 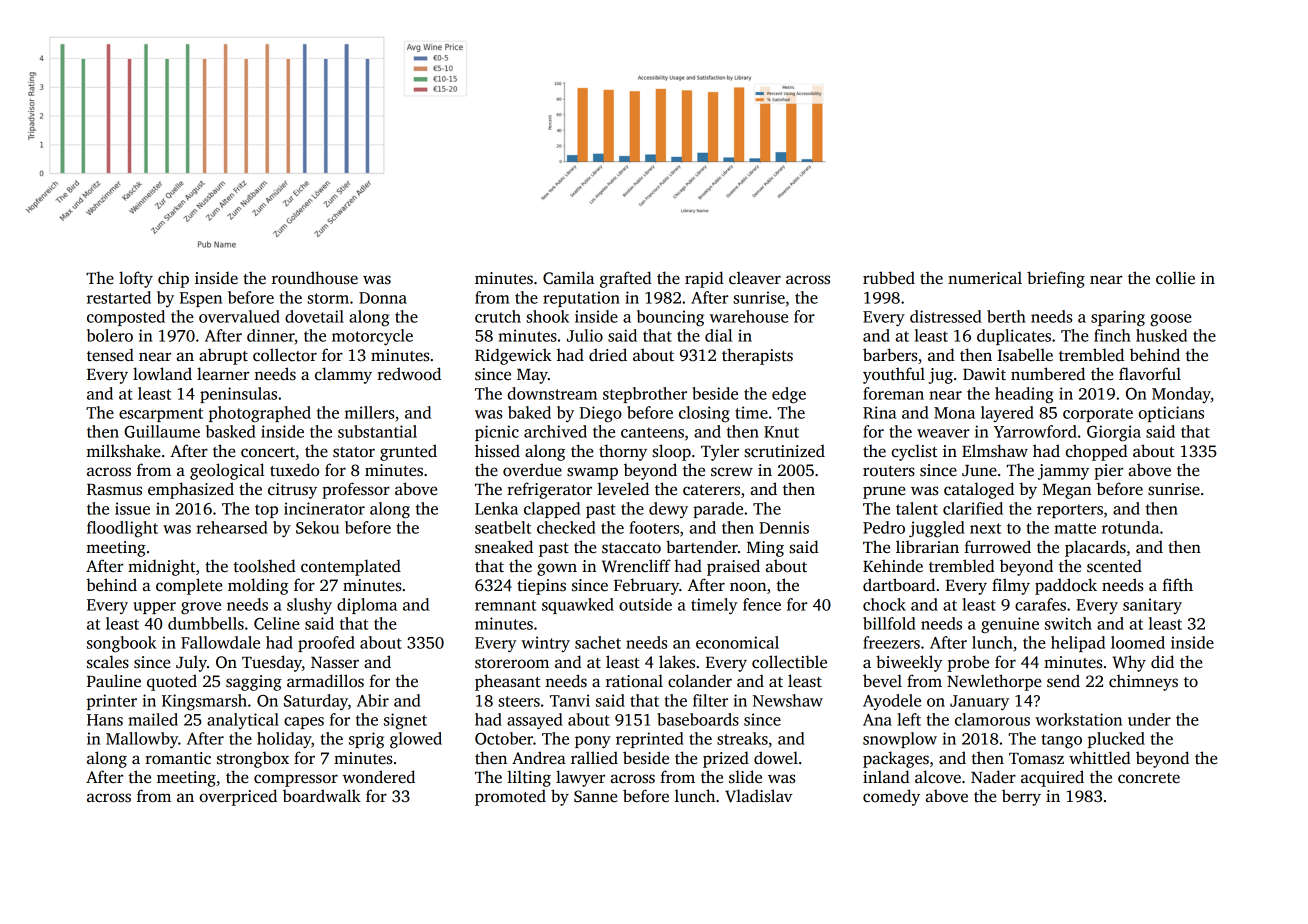 What do you see at coordinates (936, 529) in the screenshot?
I see `juggled` at bounding box center [936, 529].
